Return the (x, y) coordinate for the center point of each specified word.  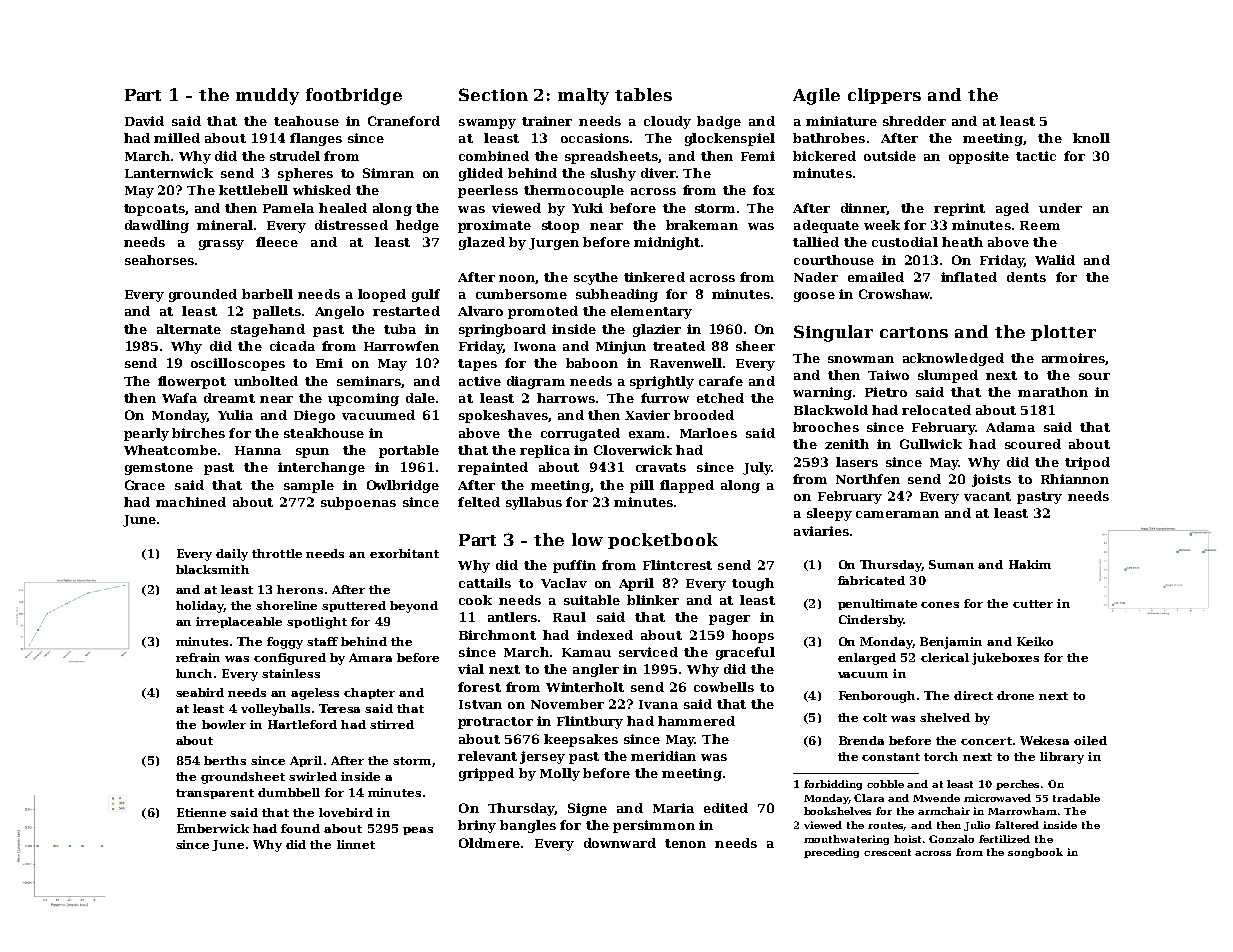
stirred (392, 724)
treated (679, 346)
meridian (663, 756)
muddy (267, 96)
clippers (884, 96)
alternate (189, 329)
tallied (816, 242)
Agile (816, 96)
